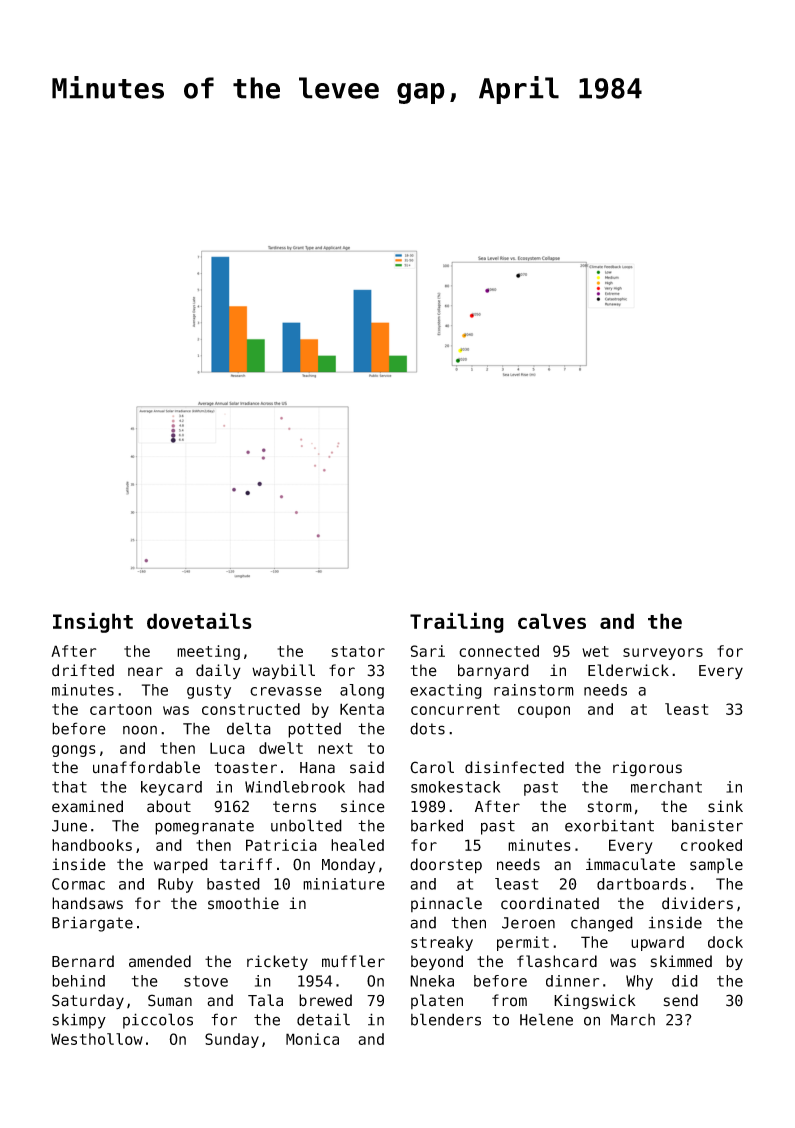 This screenshot has width=795, height=1128. I want to click on dovetails, so click(199, 620).
